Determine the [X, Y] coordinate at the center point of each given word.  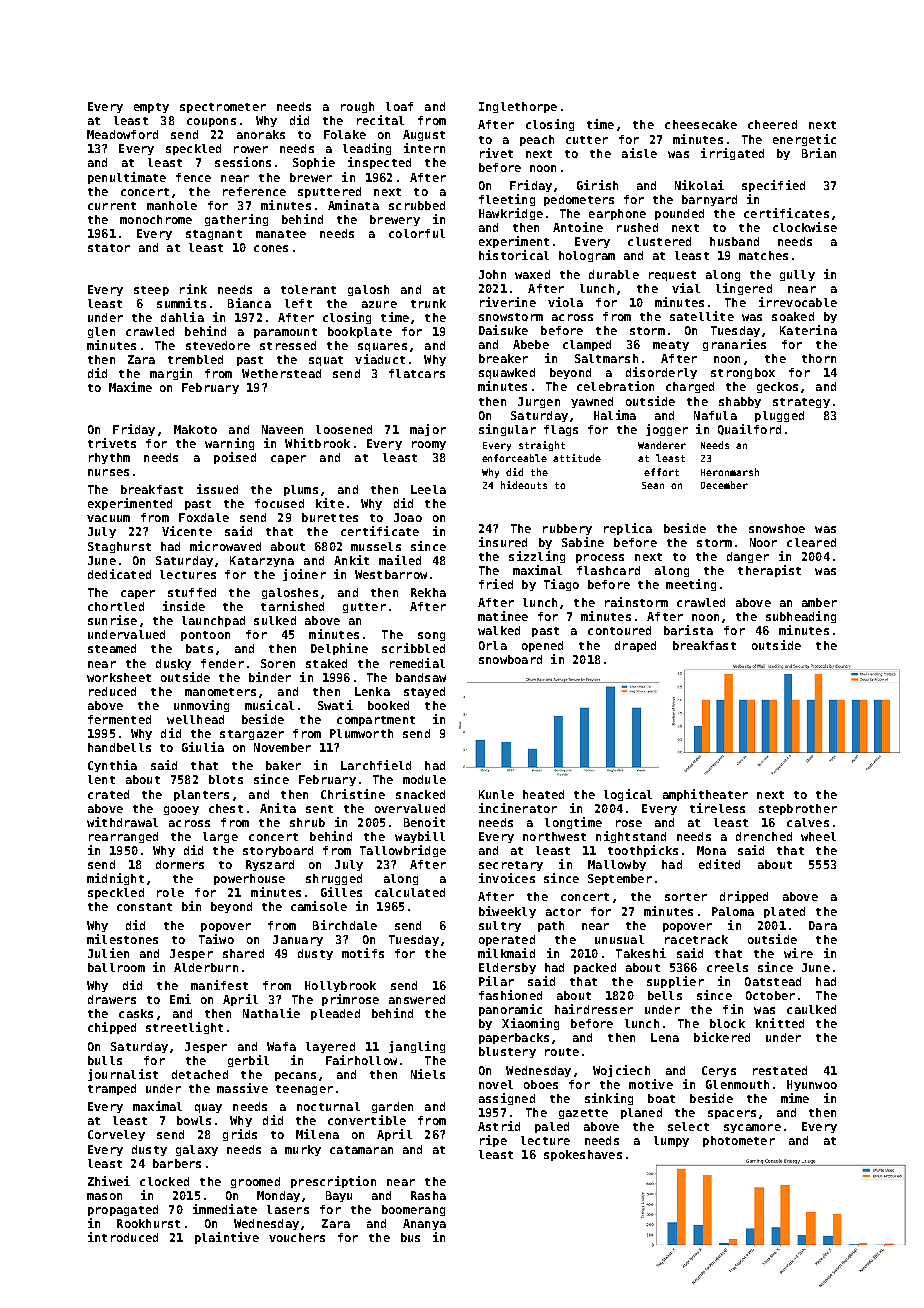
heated [543, 794]
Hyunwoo [812, 1085]
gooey [181, 810]
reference [254, 191]
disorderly [661, 373]
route [562, 1052]
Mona [711, 850]
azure [379, 304]
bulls [105, 1060]
